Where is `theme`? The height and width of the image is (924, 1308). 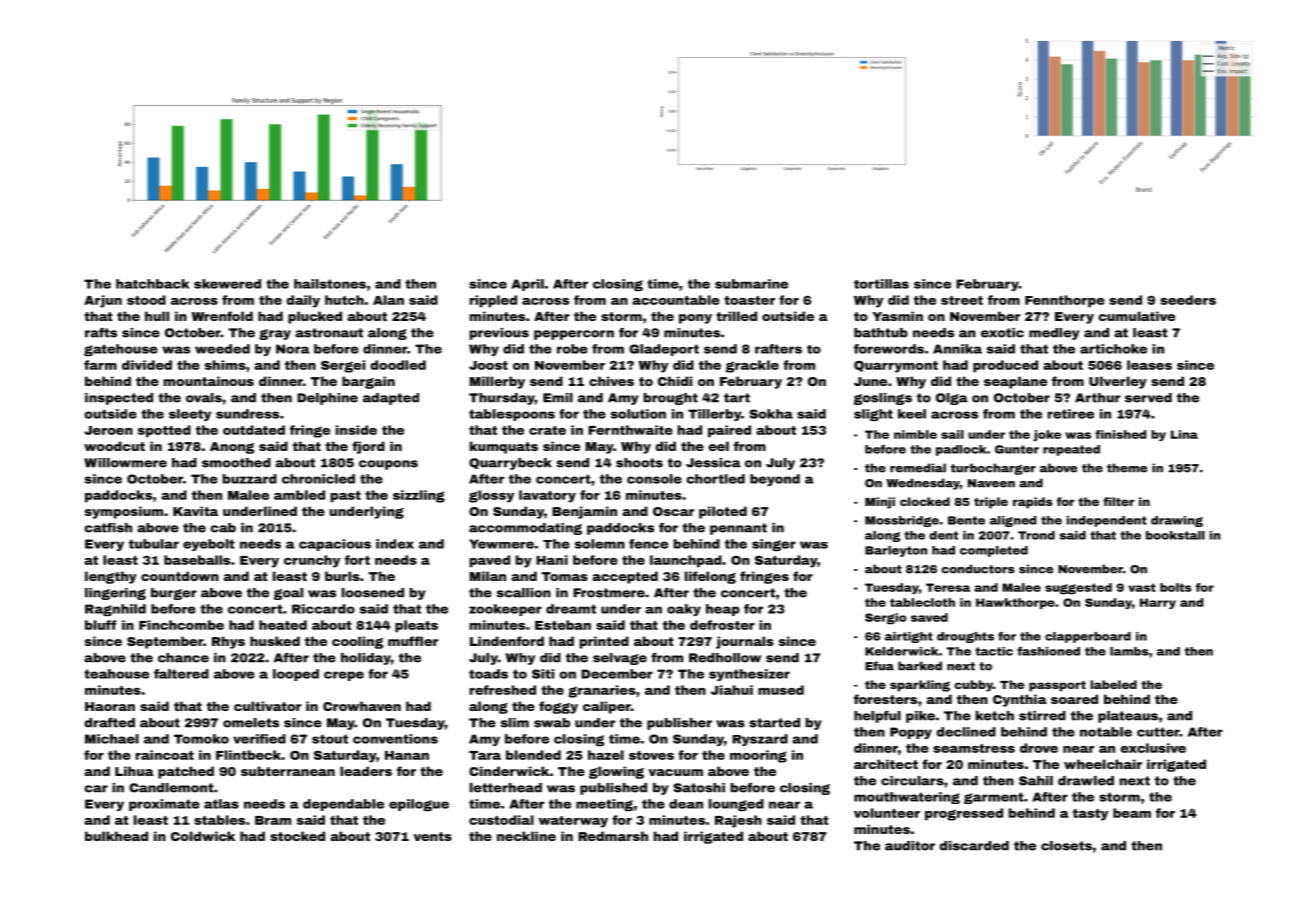 theme is located at coordinates (1127, 468).
